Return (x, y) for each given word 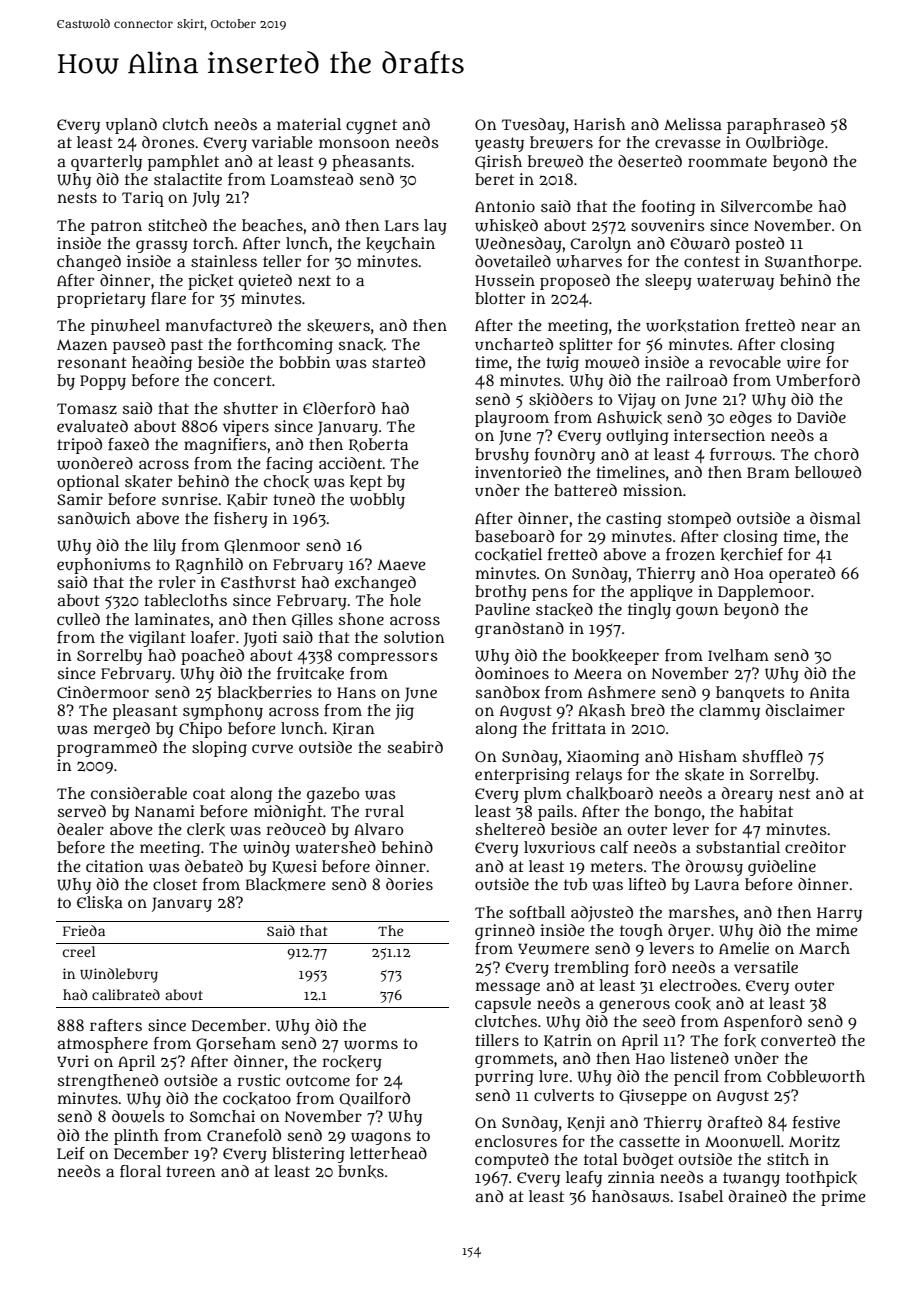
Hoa (749, 573)
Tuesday (533, 126)
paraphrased (776, 126)
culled (78, 619)
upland (131, 126)
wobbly (377, 501)
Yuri (73, 1061)
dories (409, 884)
